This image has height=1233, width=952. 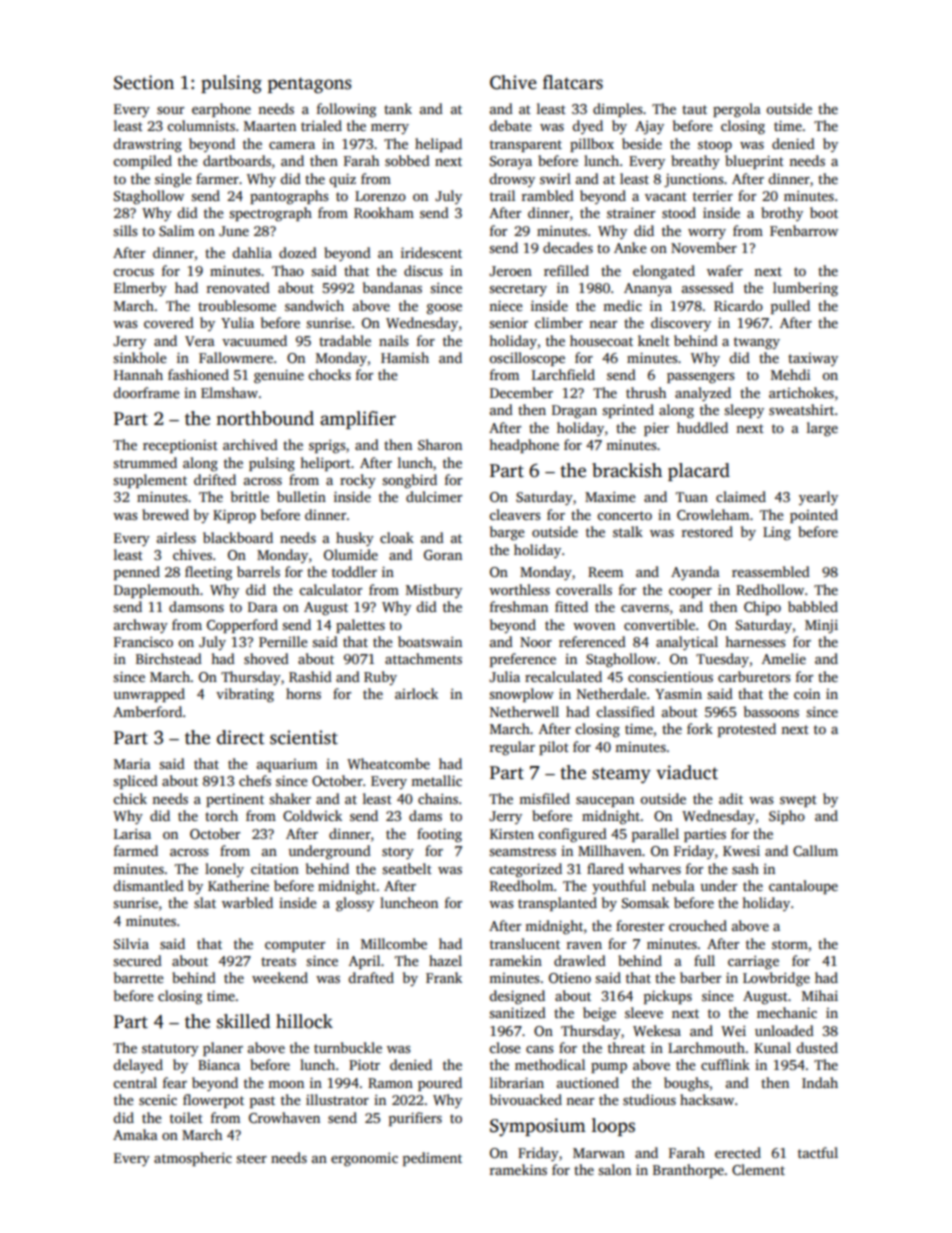 What do you see at coordinates (776, 979) in the image?
I see `Lowbridge` at bounding box center [776, 979].
